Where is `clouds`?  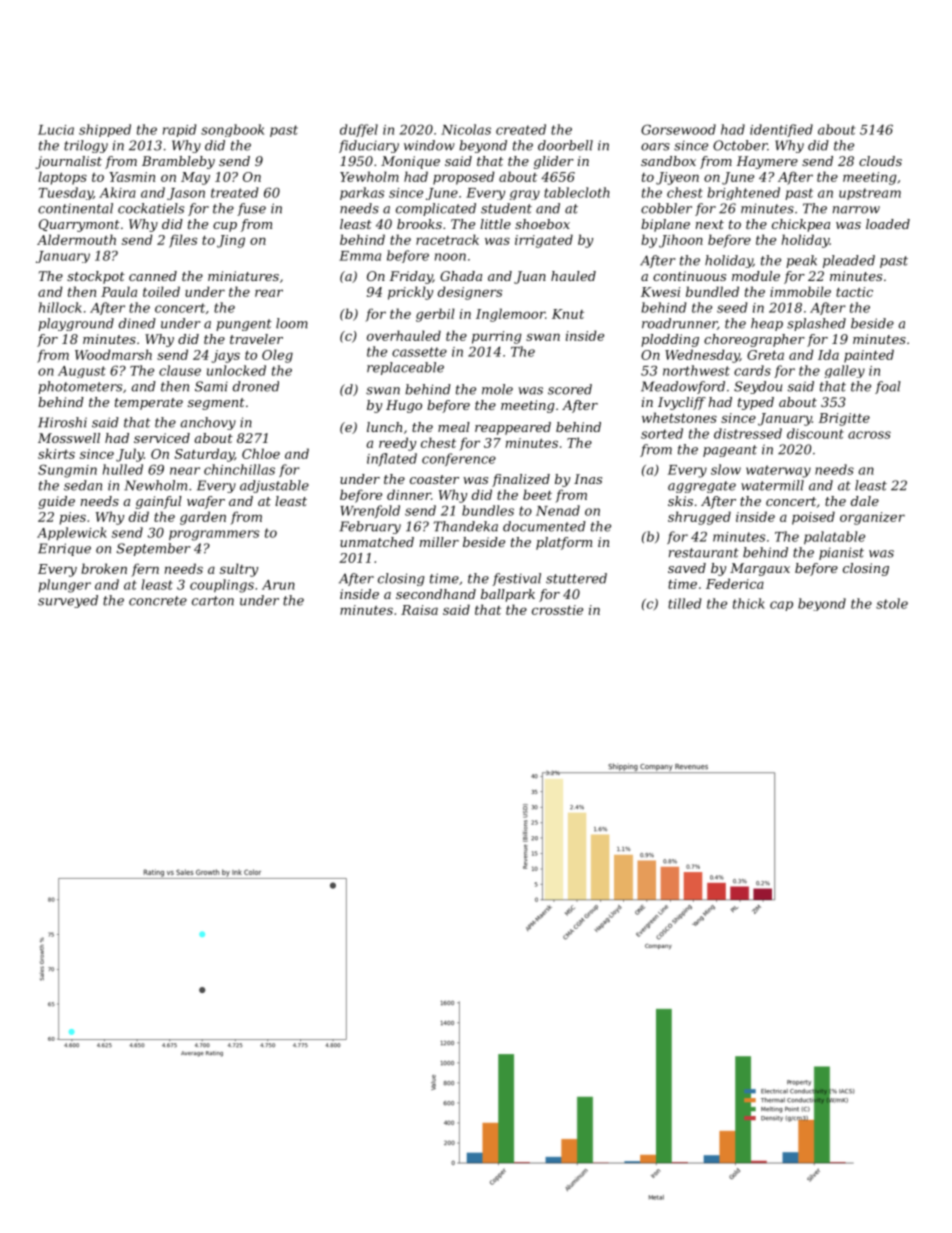 clouds is located at coordinates (880, 161).
